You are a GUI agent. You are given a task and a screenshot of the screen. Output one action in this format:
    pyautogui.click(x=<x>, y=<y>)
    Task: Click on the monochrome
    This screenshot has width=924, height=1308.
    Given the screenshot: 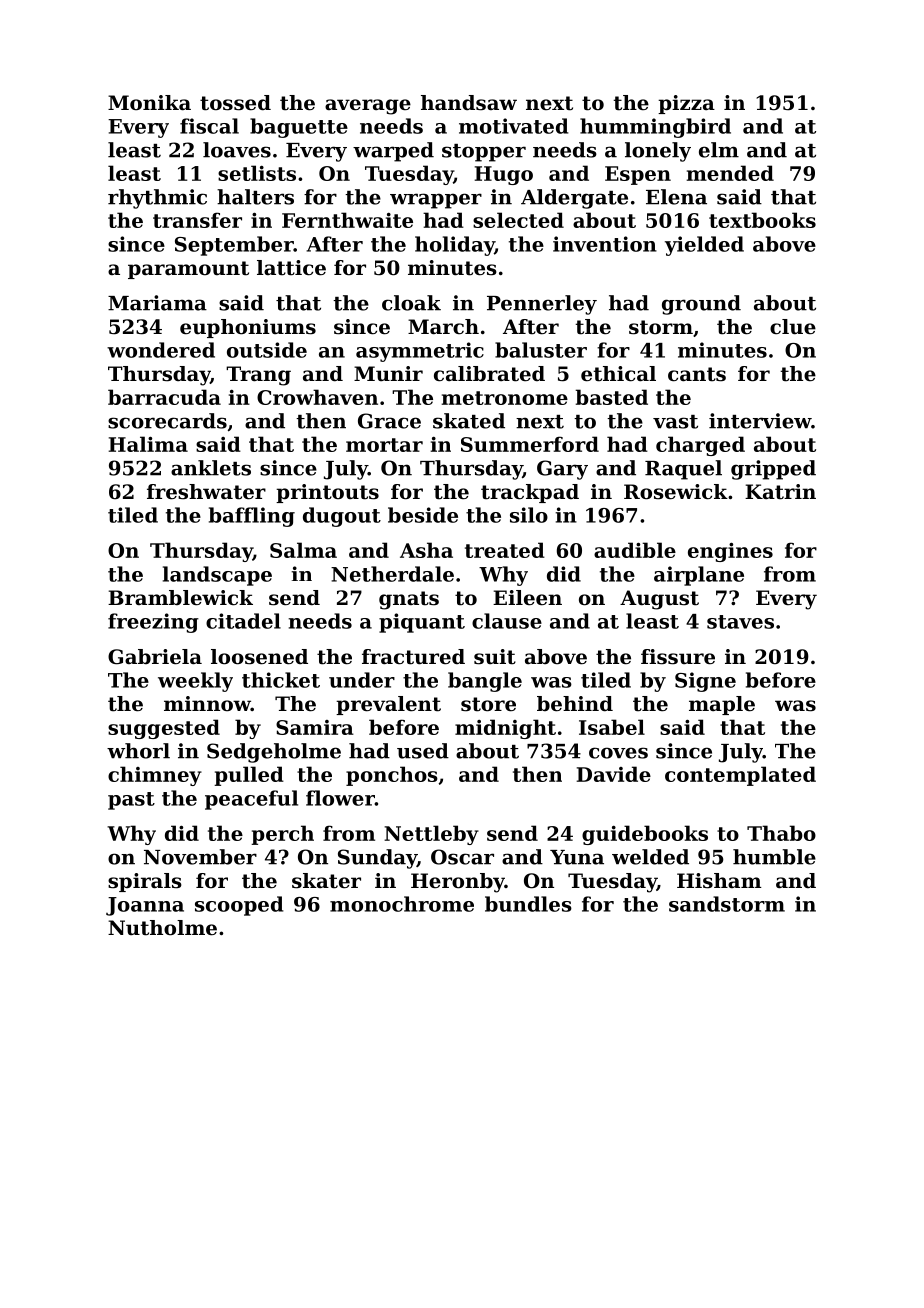 What is the action you would take?
    pyautogui.click(x=402, y=904)
